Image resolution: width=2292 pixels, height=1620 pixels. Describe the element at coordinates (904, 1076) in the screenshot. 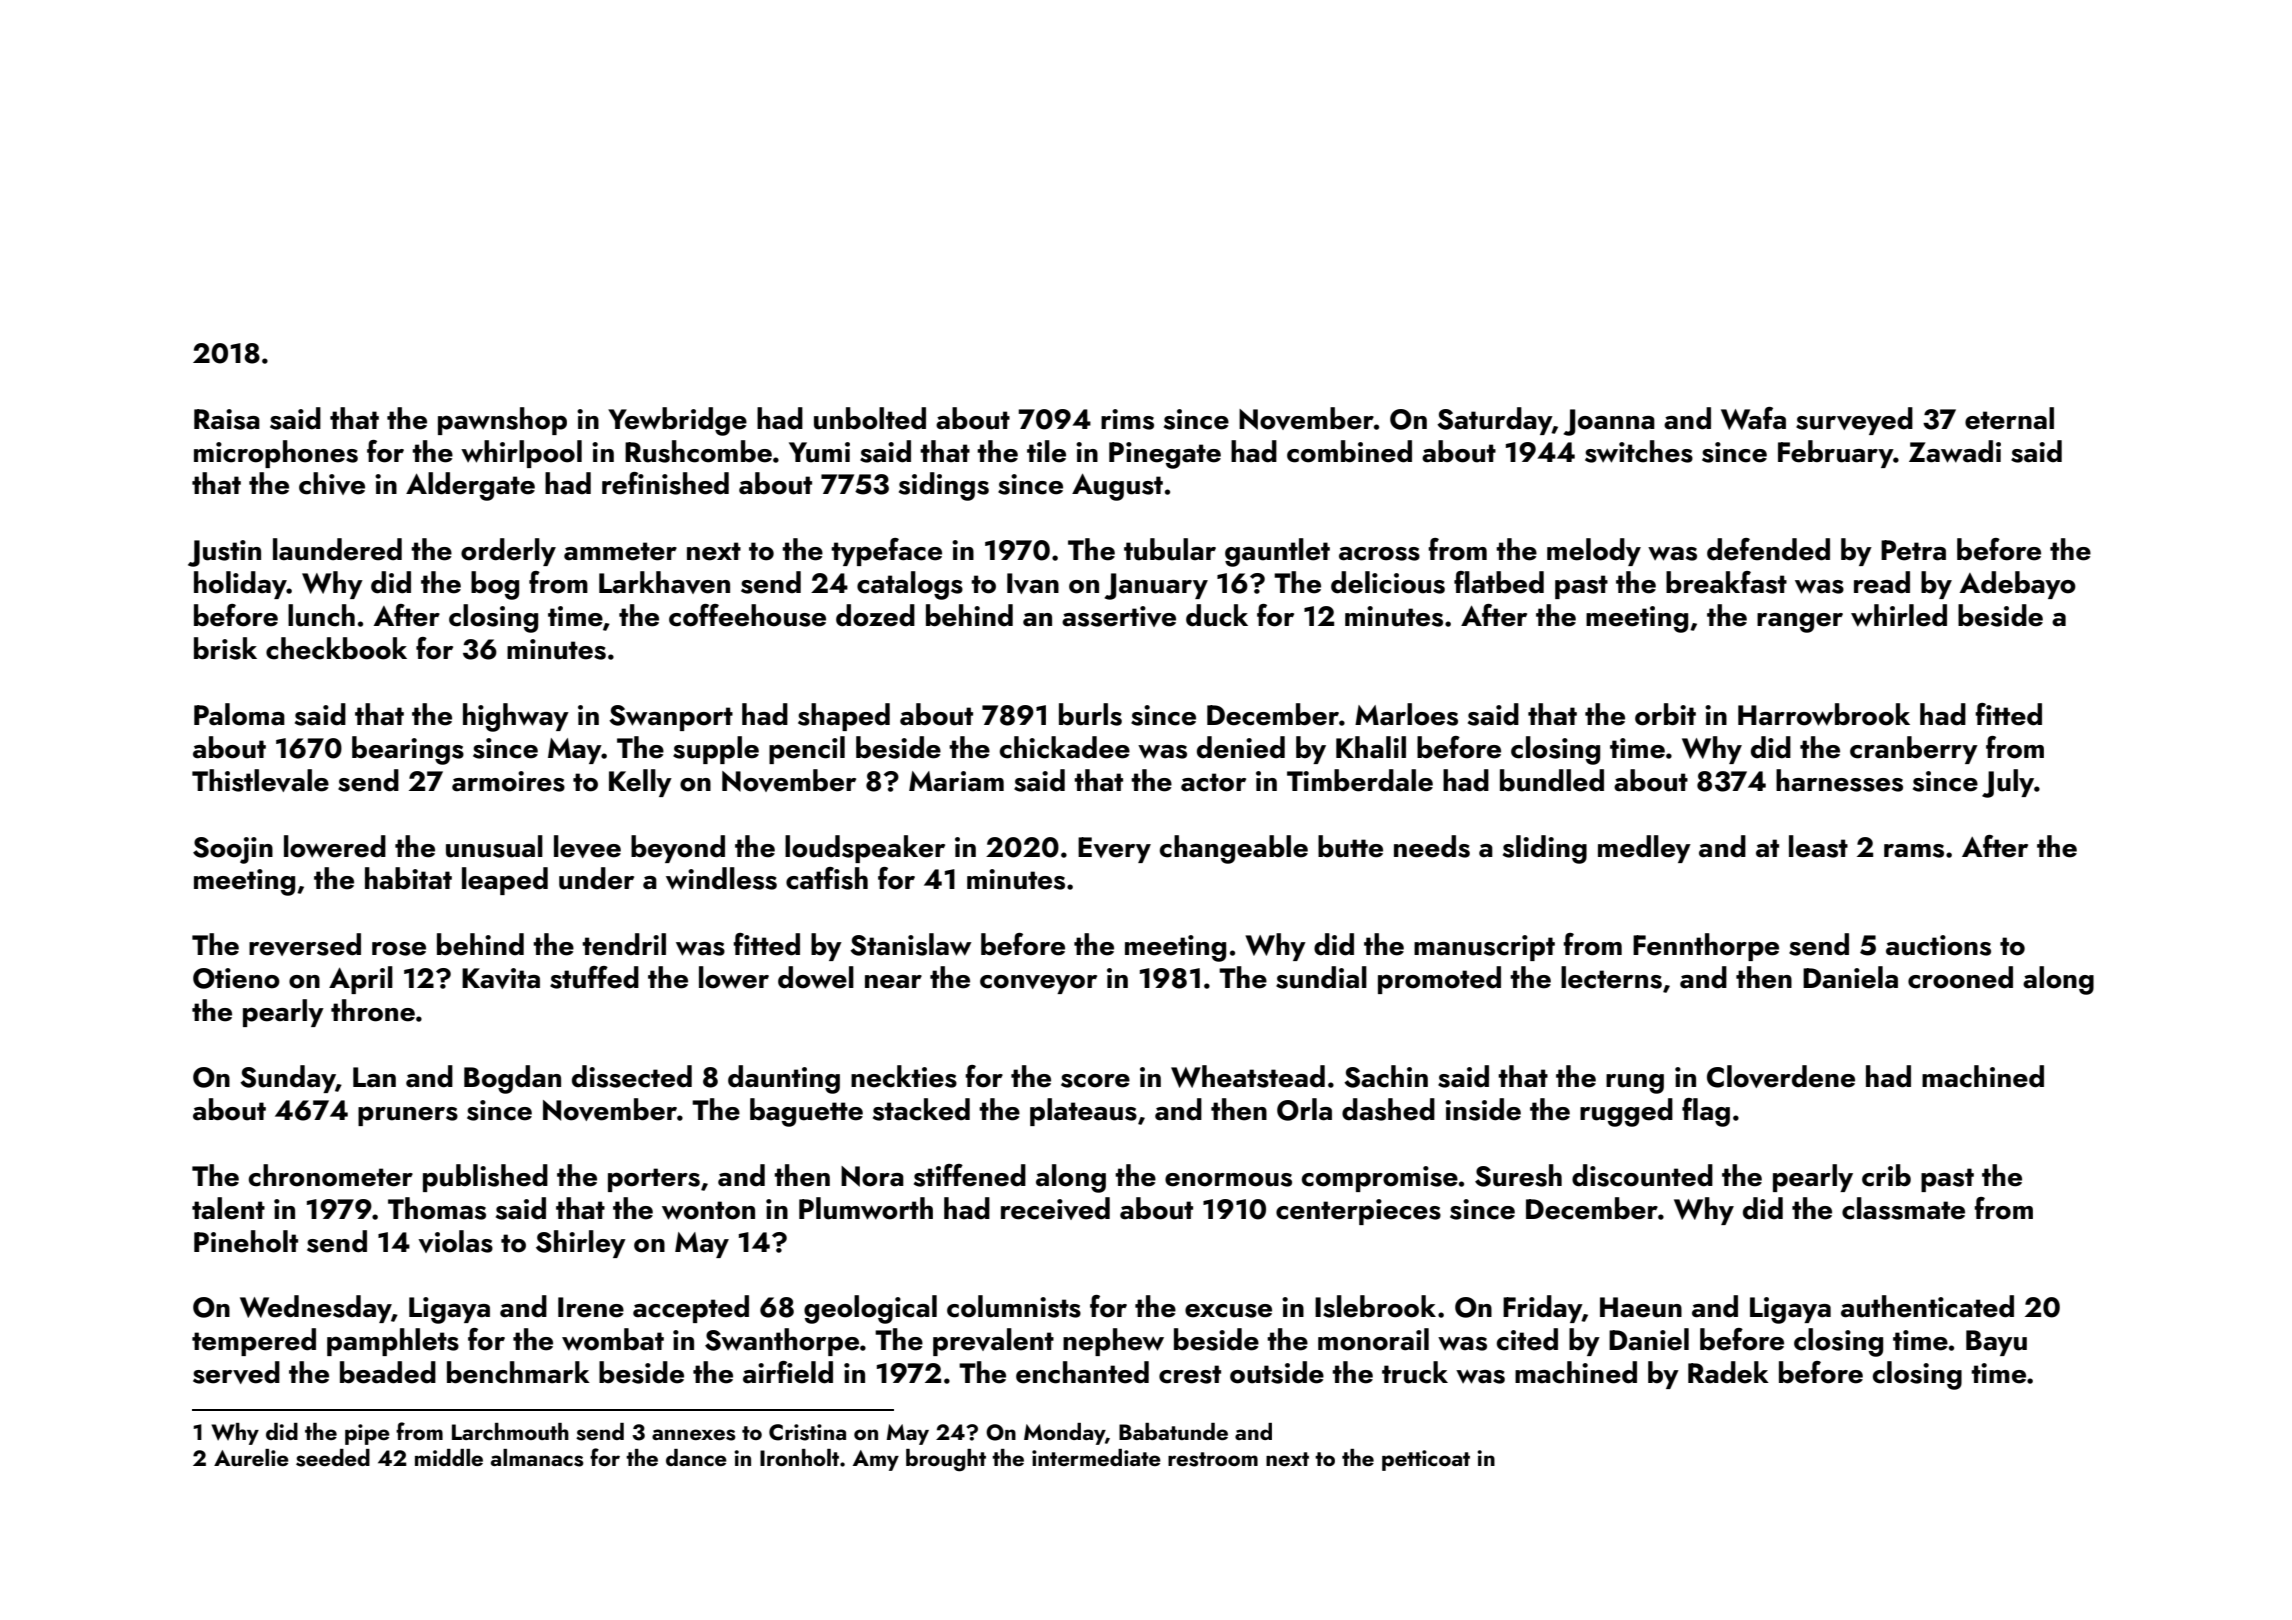

I see `neckties` at that location.
